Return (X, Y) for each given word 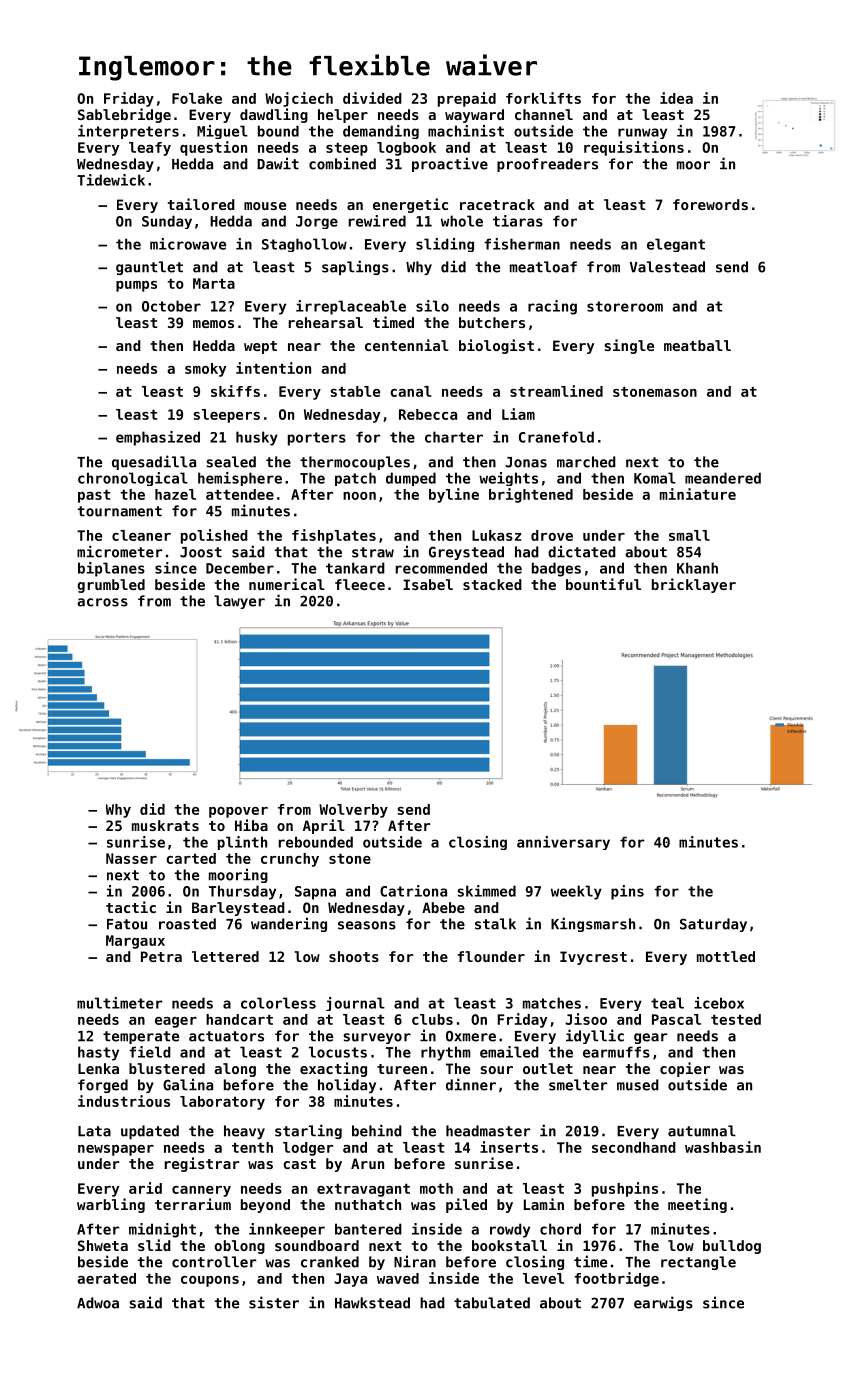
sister (274, 1302)
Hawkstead (372, 1303)
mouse (265, 206)
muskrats (165, 825)
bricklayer (694, 585)
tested (736, 1019)
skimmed (487, 891)
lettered (225, 956)
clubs (432, 1019)
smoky (205, 370)
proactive (450, 164)
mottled (726, 956)
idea (676, 98)
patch (355, 479)
